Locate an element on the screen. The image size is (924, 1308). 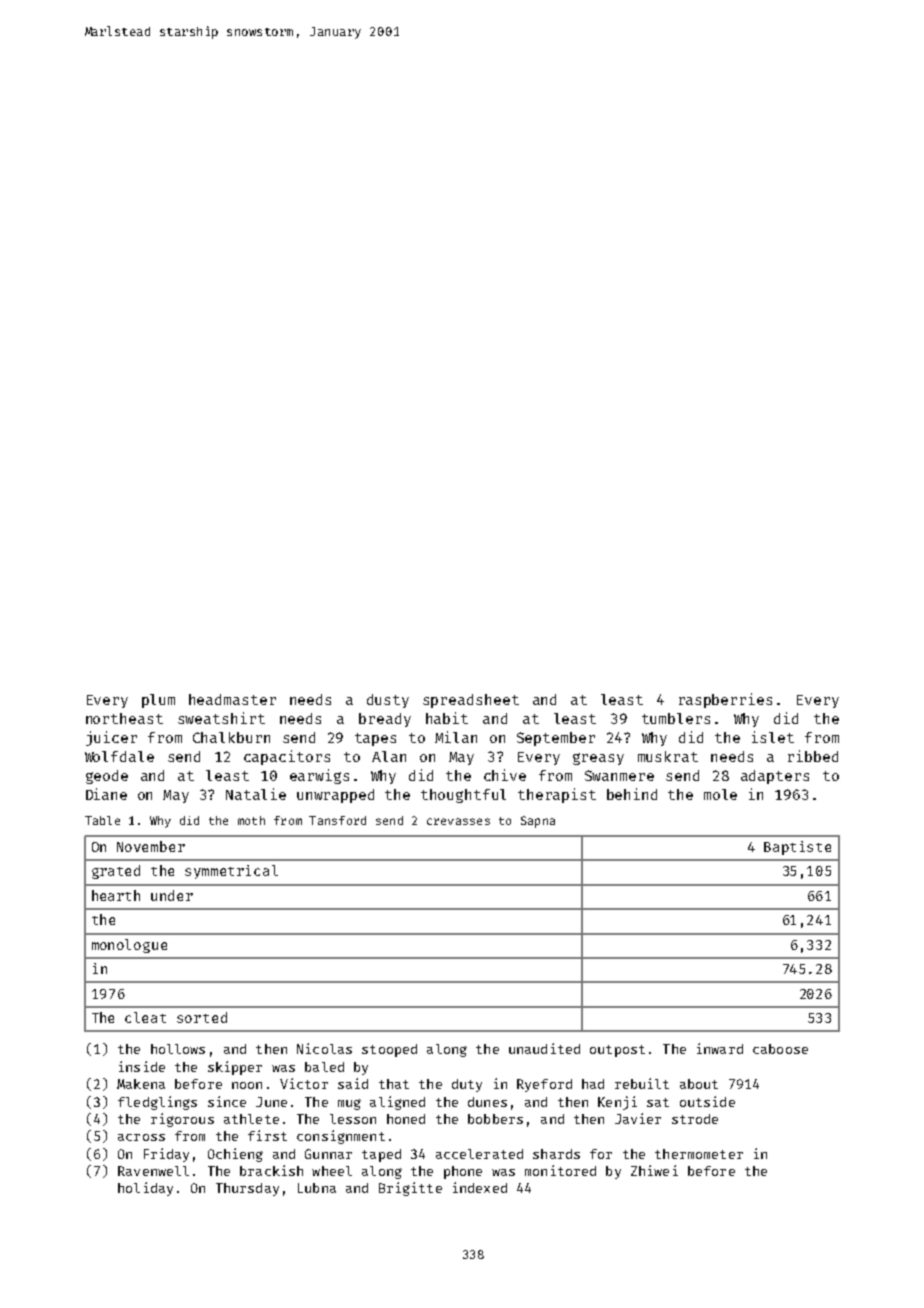
plum is located at coordinates (158, 701).
